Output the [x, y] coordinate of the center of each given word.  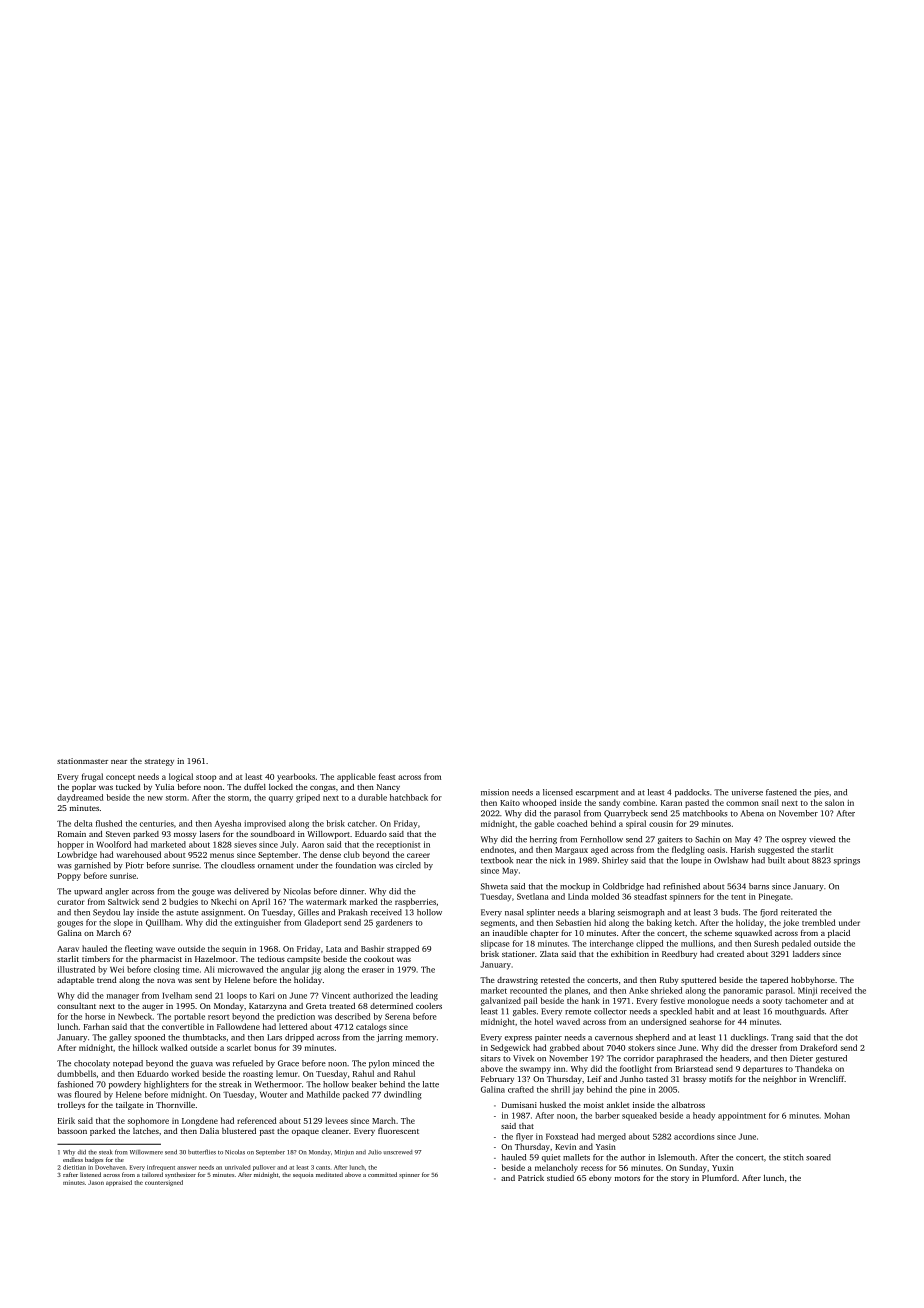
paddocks [692, 793]
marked [363, 901]
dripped [299, 1038]
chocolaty [92, 1064]
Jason [96, 1182]
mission [495, 792]
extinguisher [258, 923]
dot [852, 1037]
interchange [612, 944]
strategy [159, 762]
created [730, 954]
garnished [92, 866]
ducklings [748, 1038]
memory [421, 1039]
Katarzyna [268, 1007]
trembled [818, 922]
